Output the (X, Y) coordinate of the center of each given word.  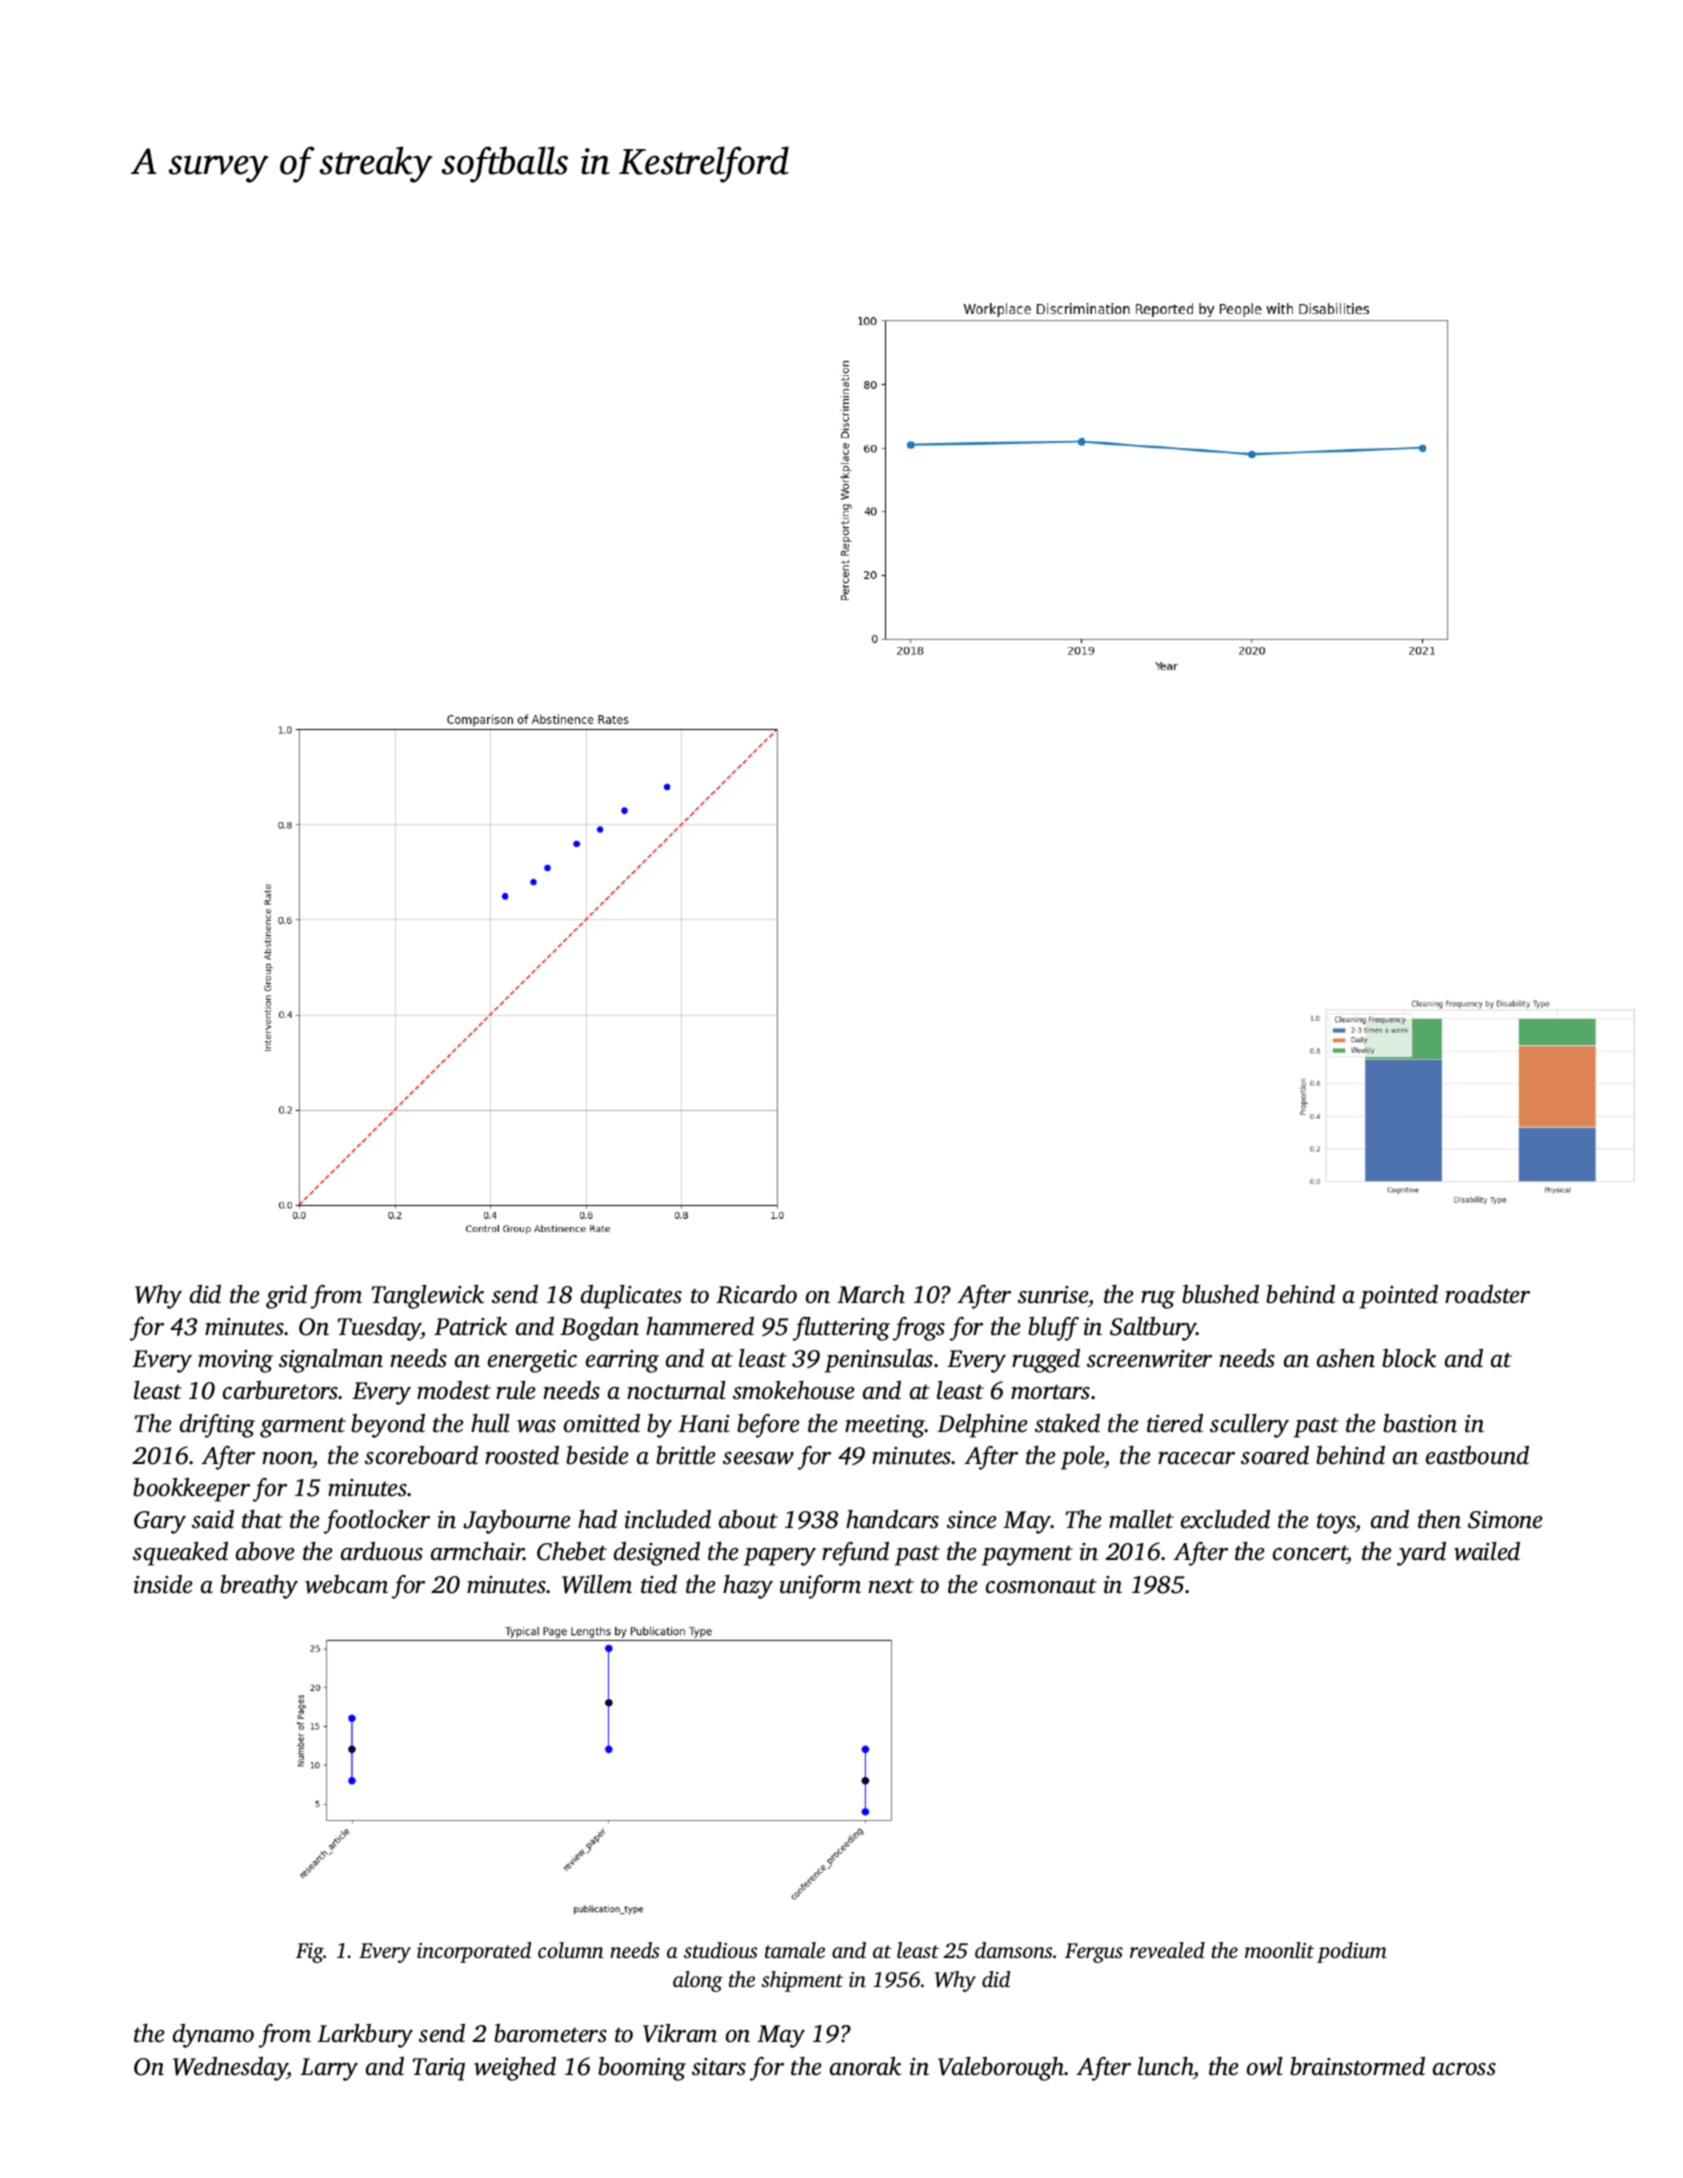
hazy (748, 1587)
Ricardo (756, 1294)
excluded (1225, 1519)
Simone (1505, 1520)
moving (235, 1361)
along (698, 1981)
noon (287, 1458)
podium (1352, 1952)
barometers (550, 2033)
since (972, 1520)
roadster (1487, 1294)
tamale (795, 1950)
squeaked (180, 1554)
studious (721, 1950)
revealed (1167, 1950)
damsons (1014, 1950)
